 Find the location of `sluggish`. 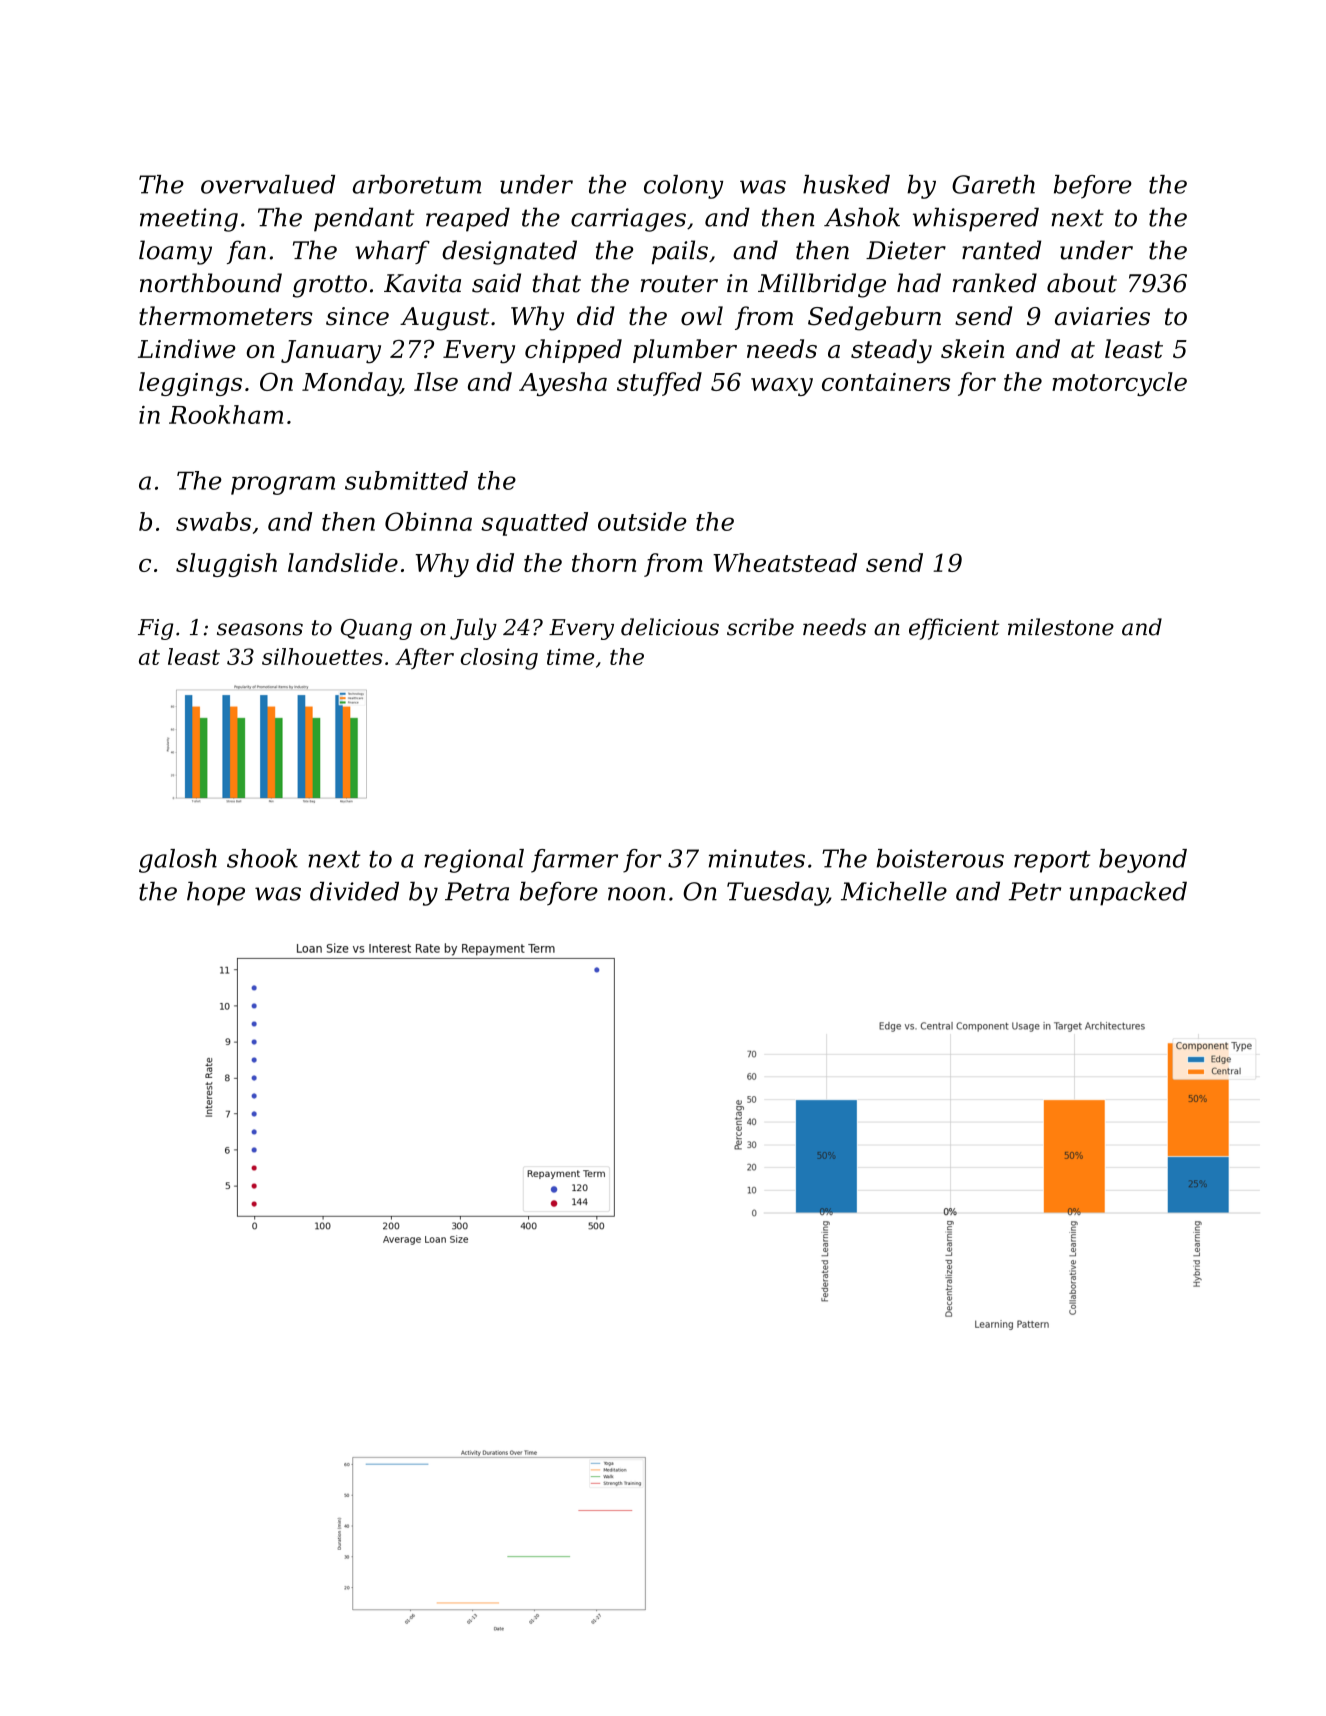

sluggish is located at coordinates (226, 565).
